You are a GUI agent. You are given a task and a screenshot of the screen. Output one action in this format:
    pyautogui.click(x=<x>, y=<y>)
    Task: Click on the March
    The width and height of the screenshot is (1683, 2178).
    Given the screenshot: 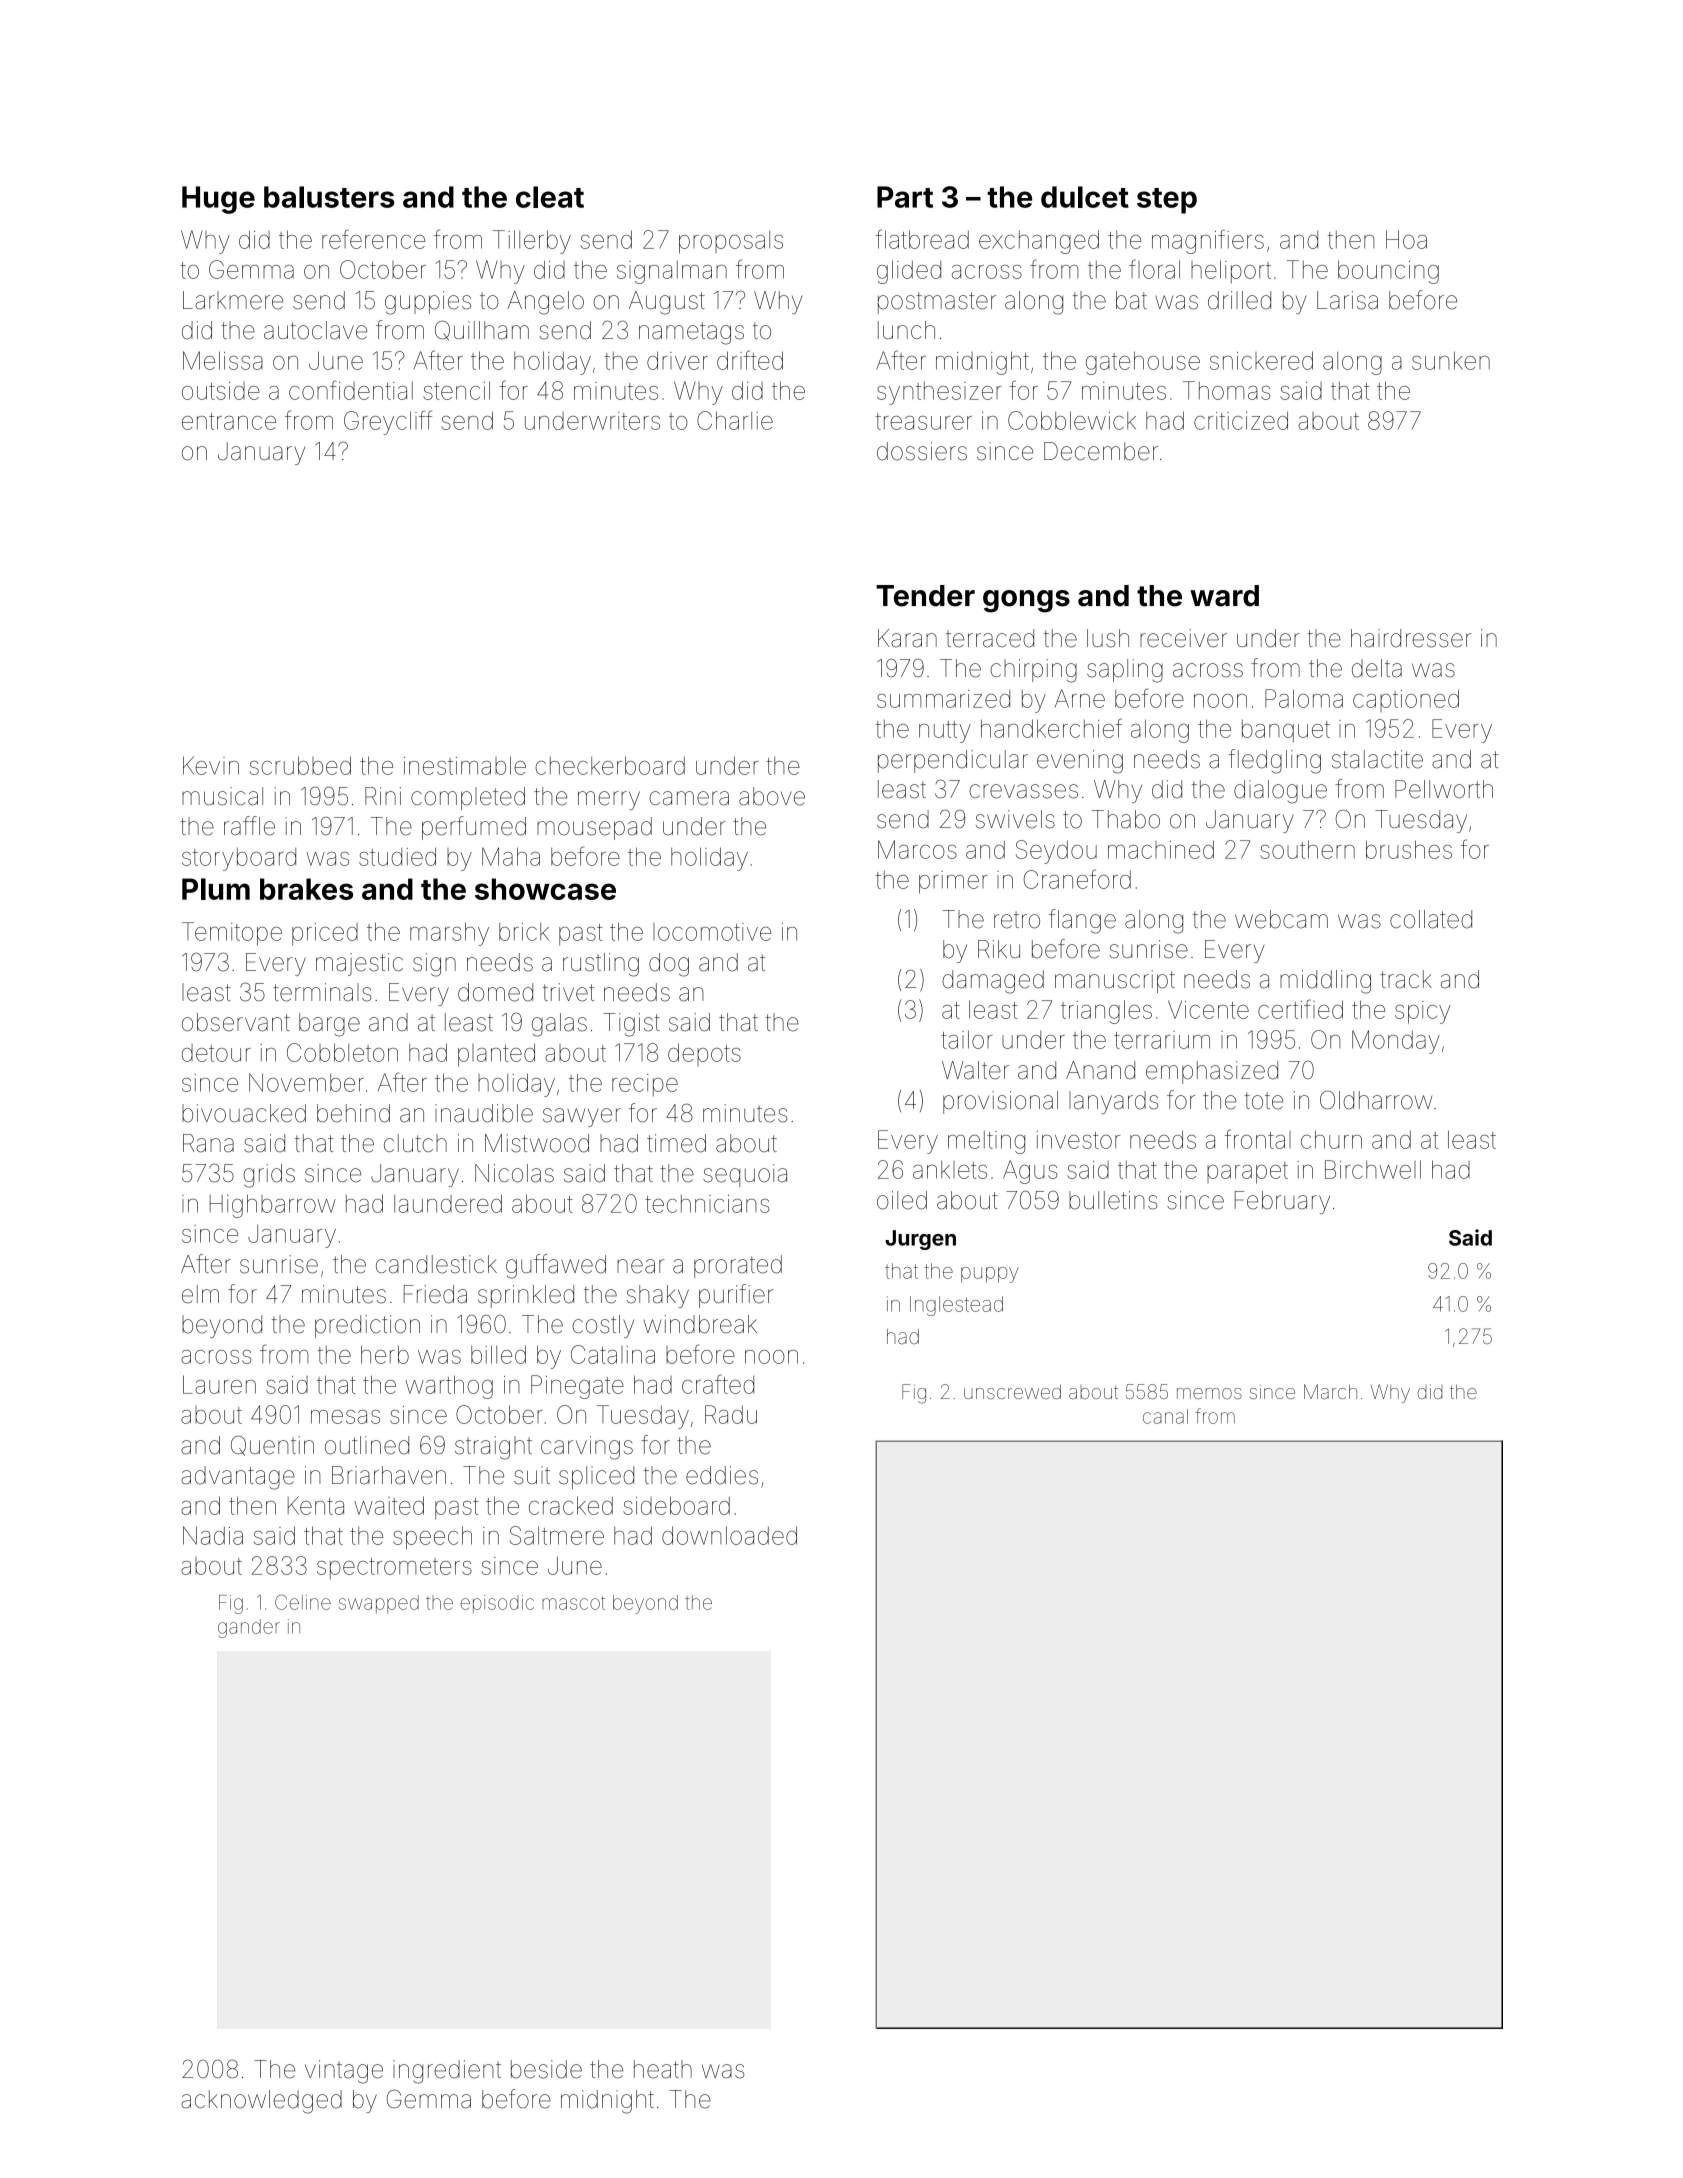 What is the action you would take?
    pyautogui.click(x=1330, y=1391)
